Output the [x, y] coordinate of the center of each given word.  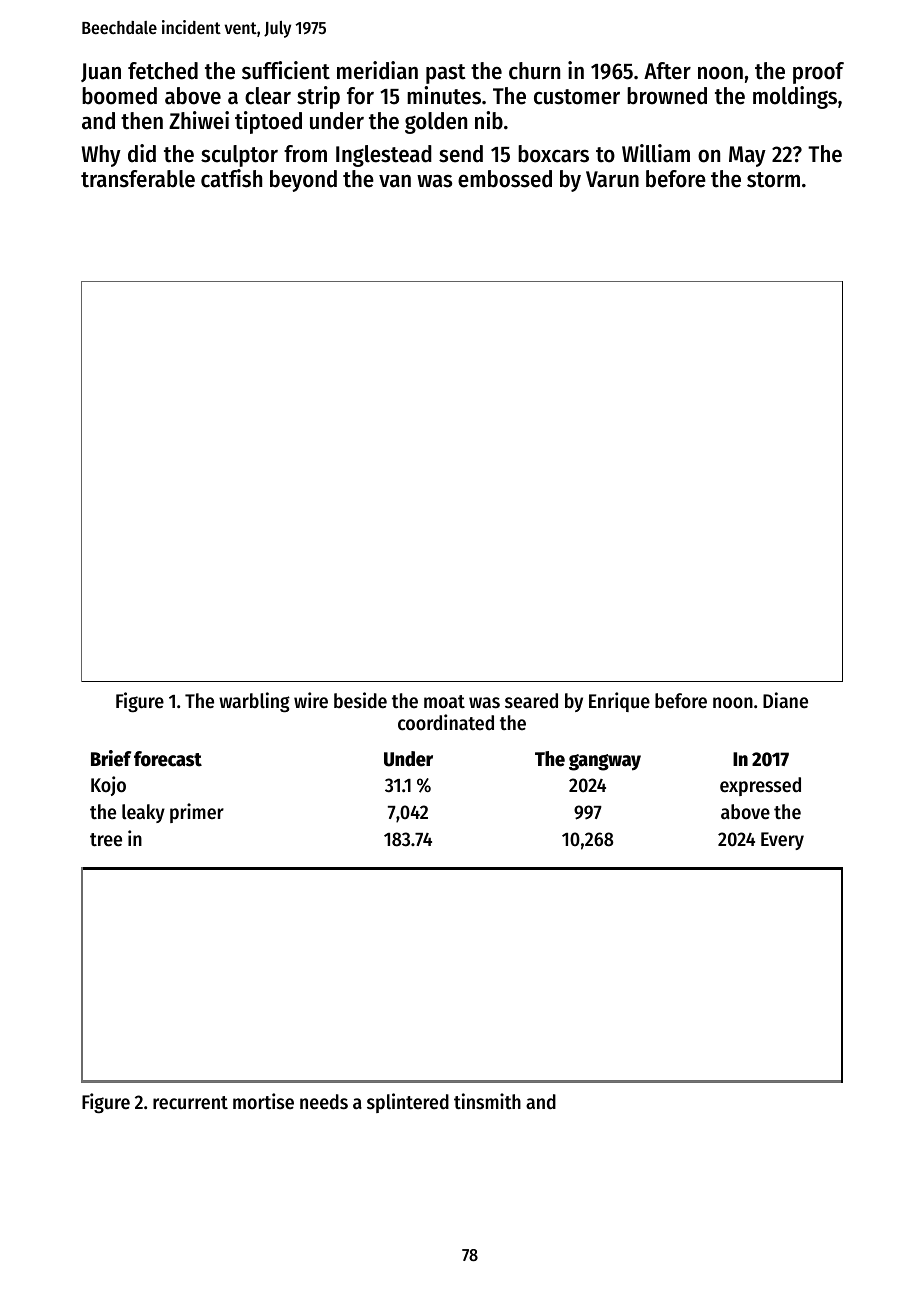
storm [773, 180]
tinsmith [487, 1101]
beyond [303, 181]
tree [106, 840]
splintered [408, 1103]
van [395, 181]
